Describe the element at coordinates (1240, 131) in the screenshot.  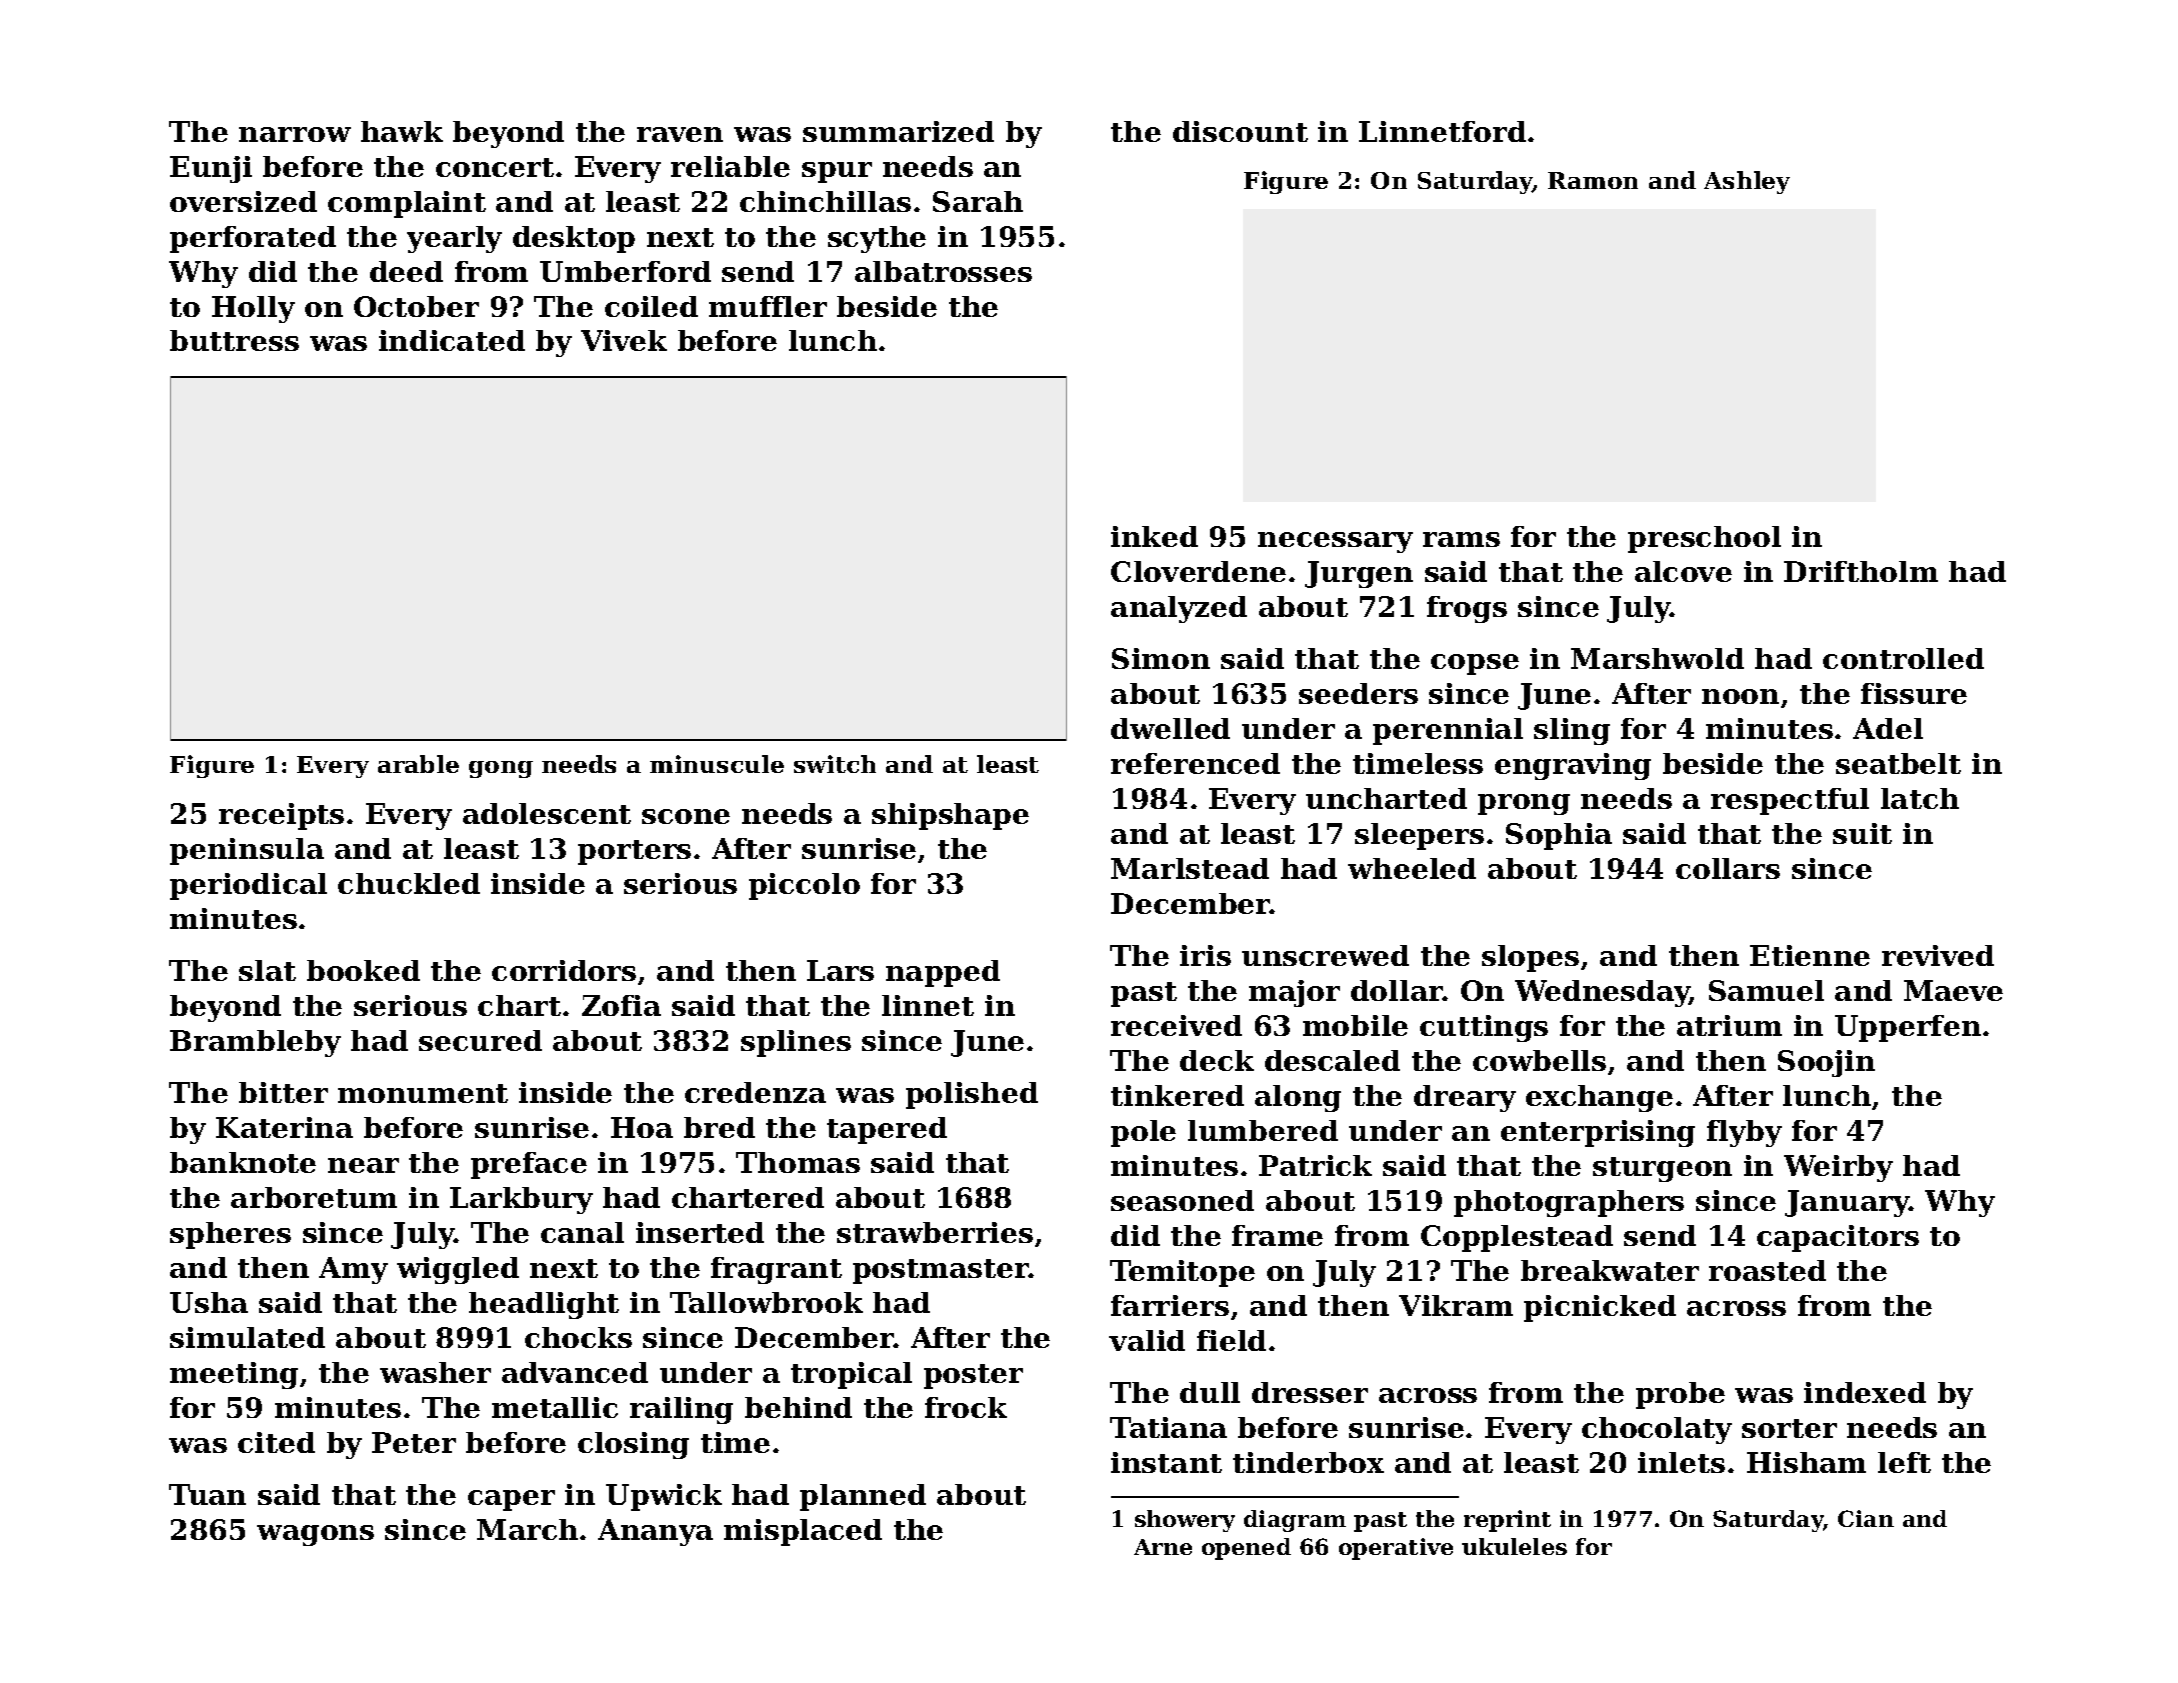
I see `discount` at that location.
